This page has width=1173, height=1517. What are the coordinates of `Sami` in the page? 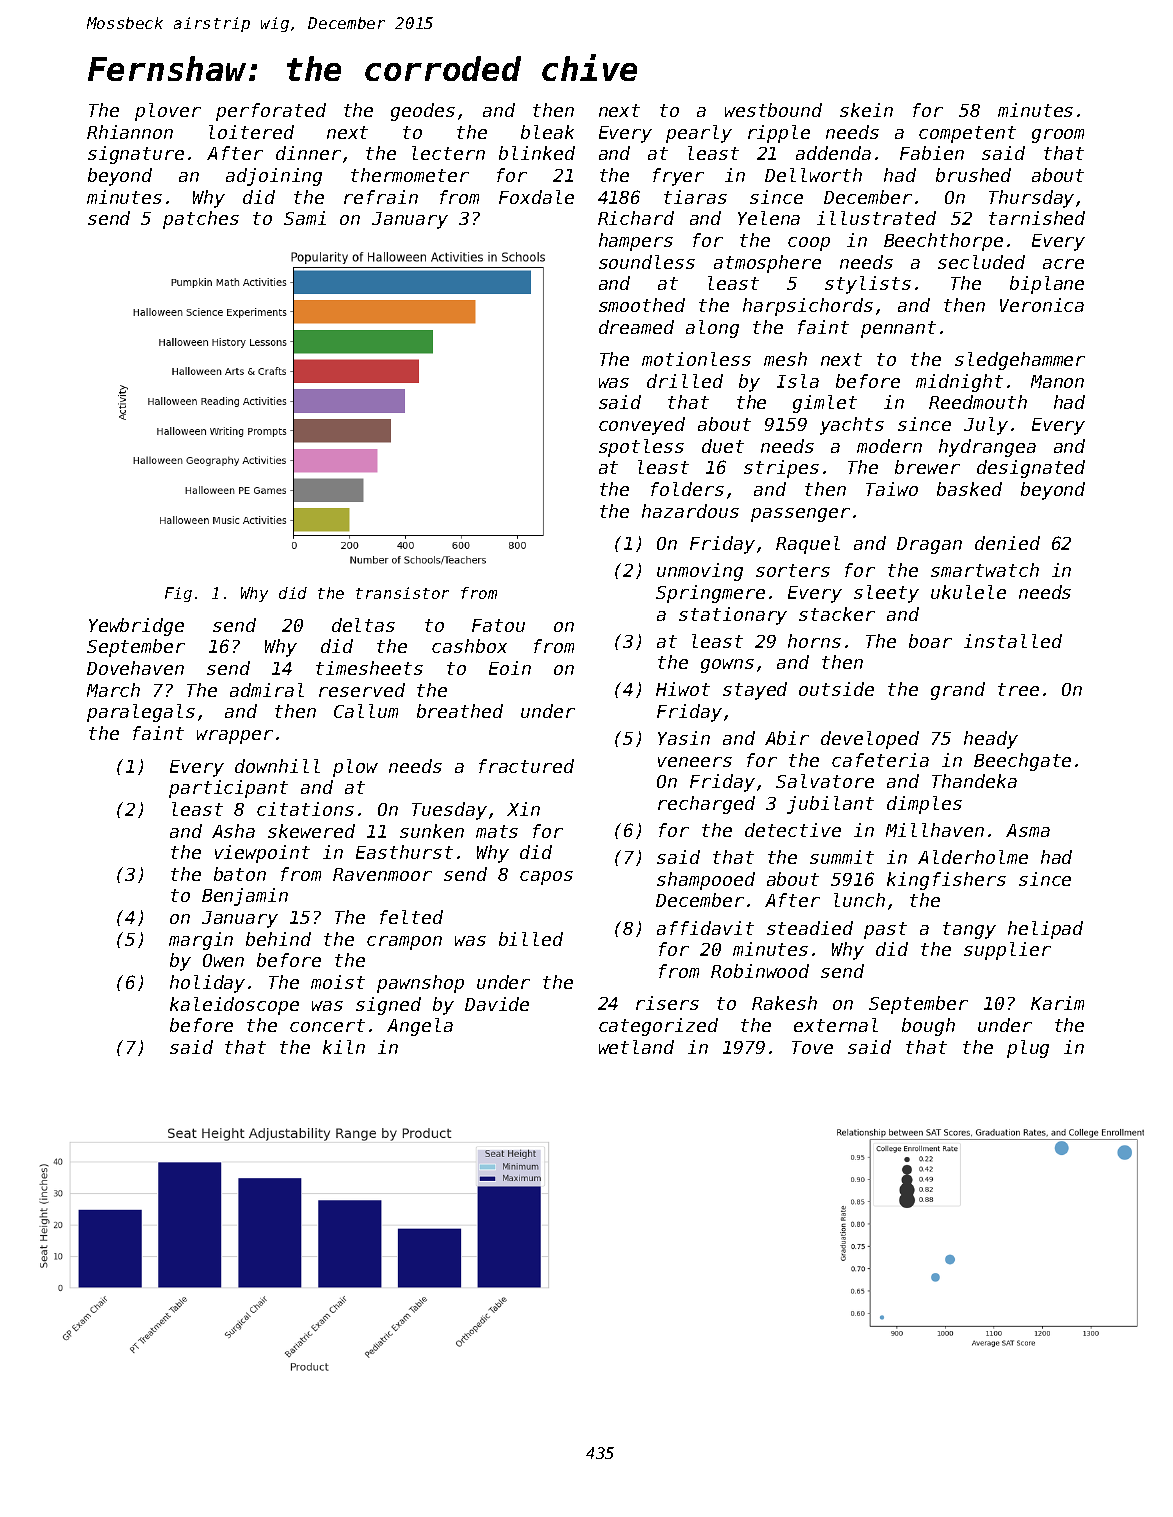 It's located at (305, 218).
